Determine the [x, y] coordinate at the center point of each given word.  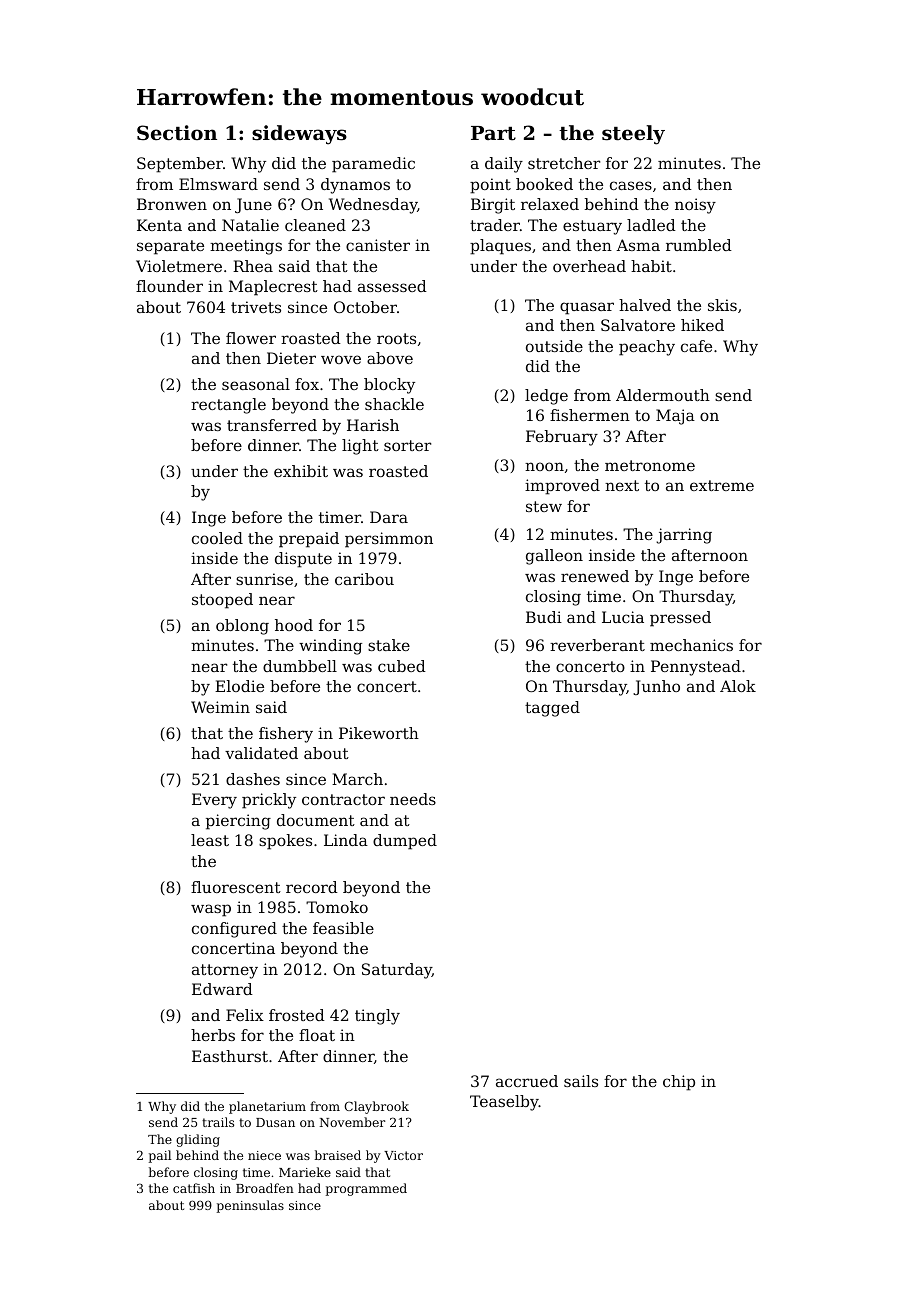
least [210, 840]
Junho [656, 687]
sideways [299, 135]
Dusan [275, 1122]
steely [633, 135]
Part [493, 133]
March [357, 779]
